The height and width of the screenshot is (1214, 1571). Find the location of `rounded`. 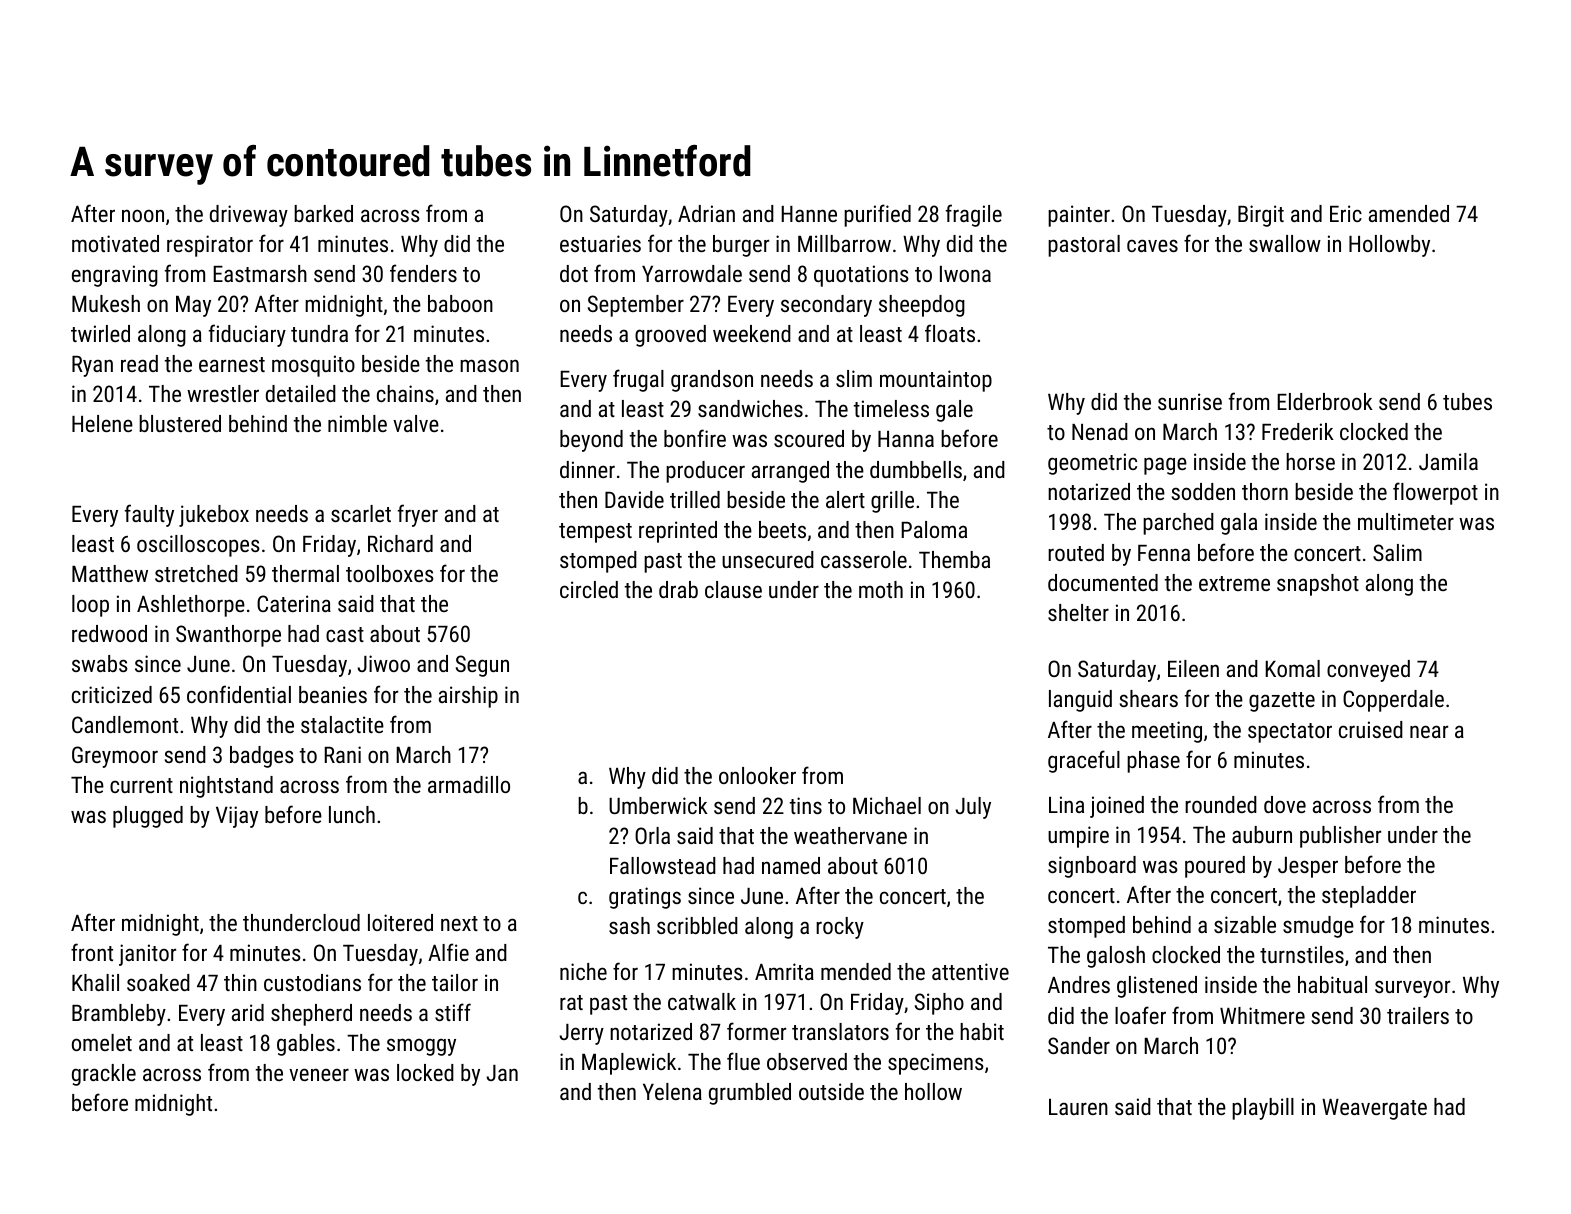

rounded is located at coordinates (1221, 804).
